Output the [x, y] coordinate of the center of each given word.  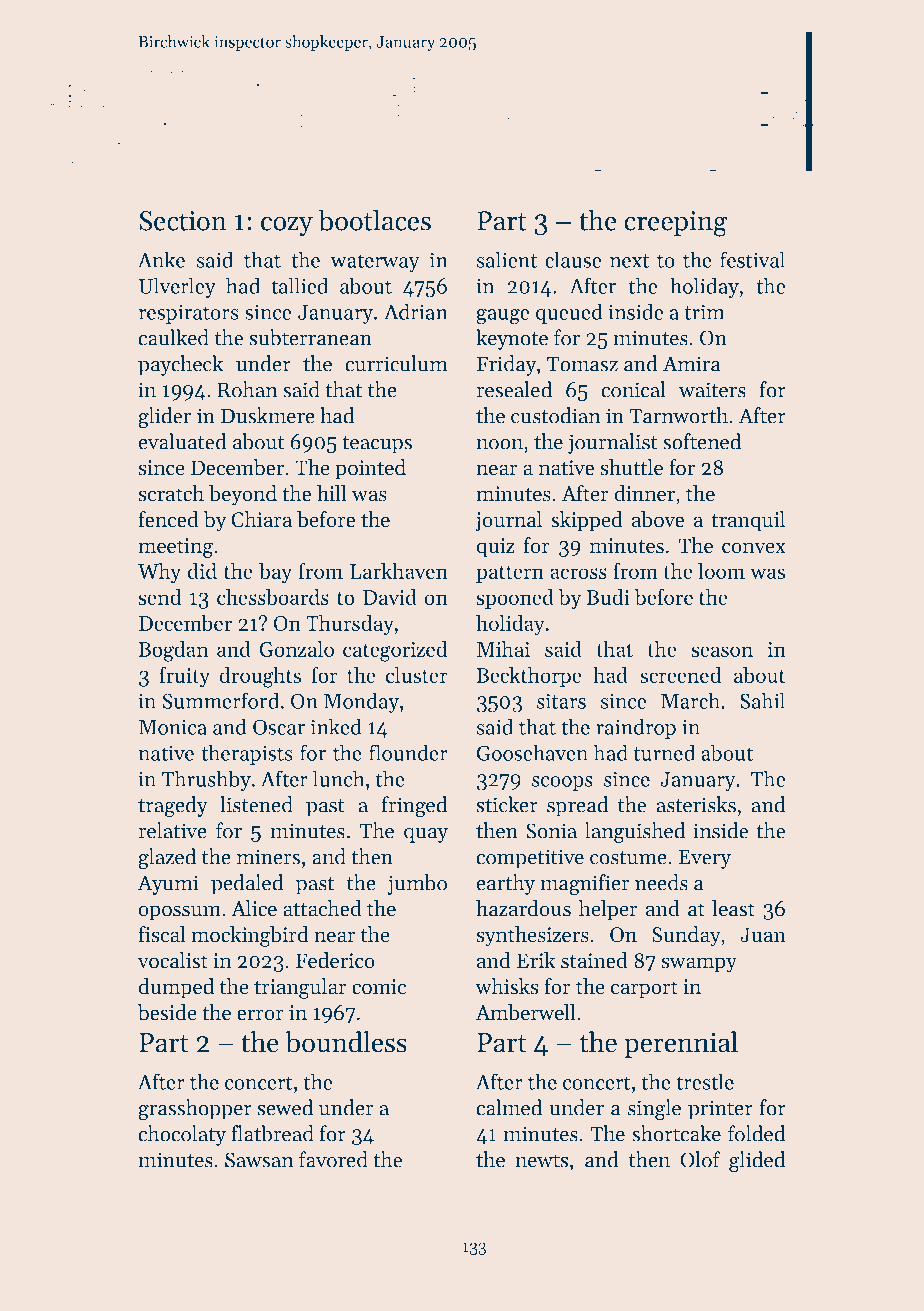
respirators [188, 314]
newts [541, 1161]
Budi [608, 597]
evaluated [183, 441]
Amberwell [526, 1012]
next [629, 261]
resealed [514, 389]
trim [704, 312]
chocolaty [182, 1135]
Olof [700, 1159]
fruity [184, 677]
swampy [699, 965]
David [390, 597]
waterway [374, 263]
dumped [176, 988]
